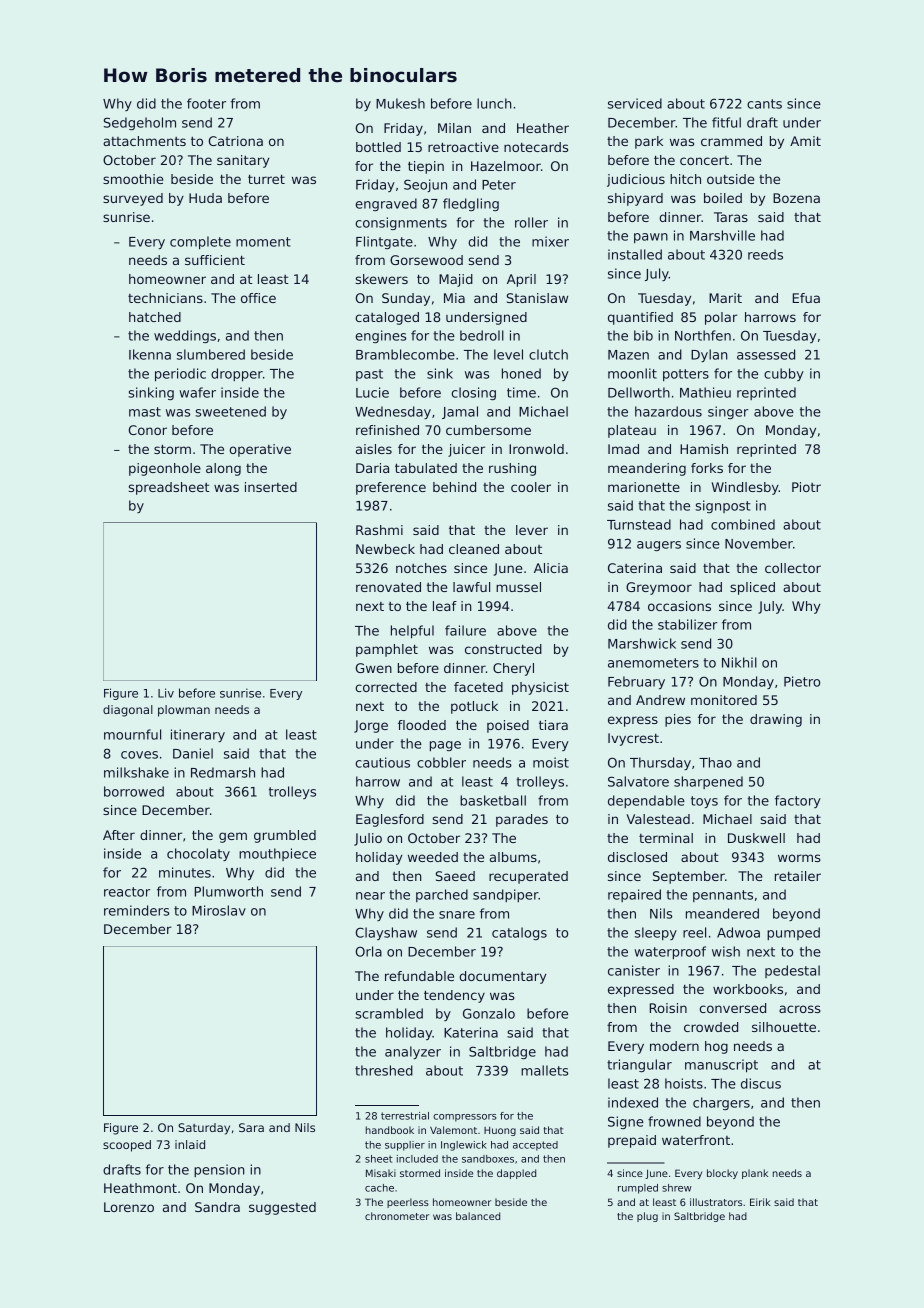  What do you see at coordinates (119, 835) in the screenshot?
I see `After` at bounding box center [119, 835].
